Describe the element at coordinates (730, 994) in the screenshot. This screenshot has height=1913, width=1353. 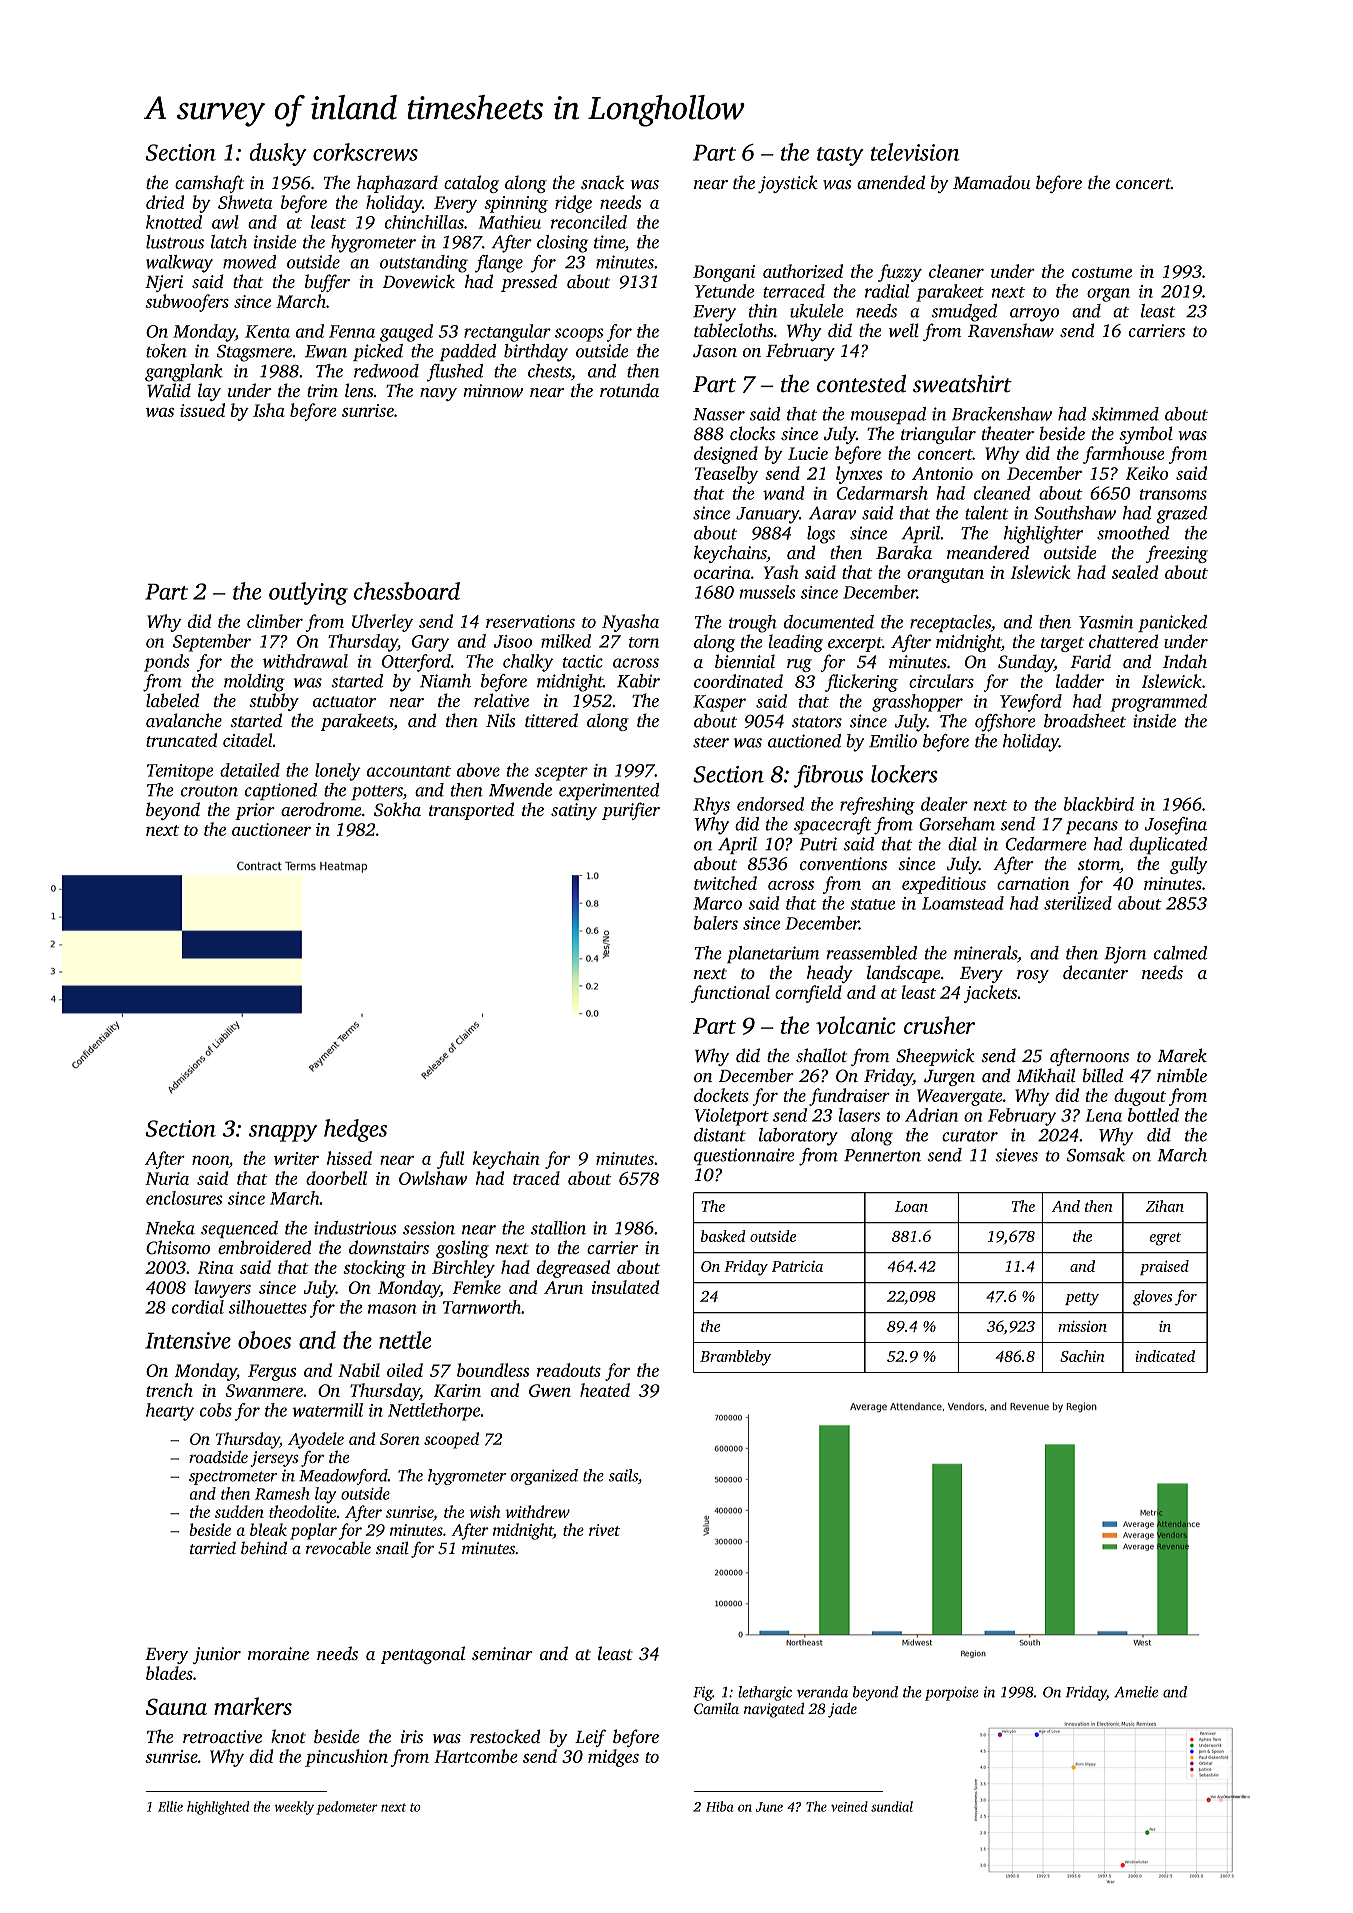
I see `functional` at that location.
